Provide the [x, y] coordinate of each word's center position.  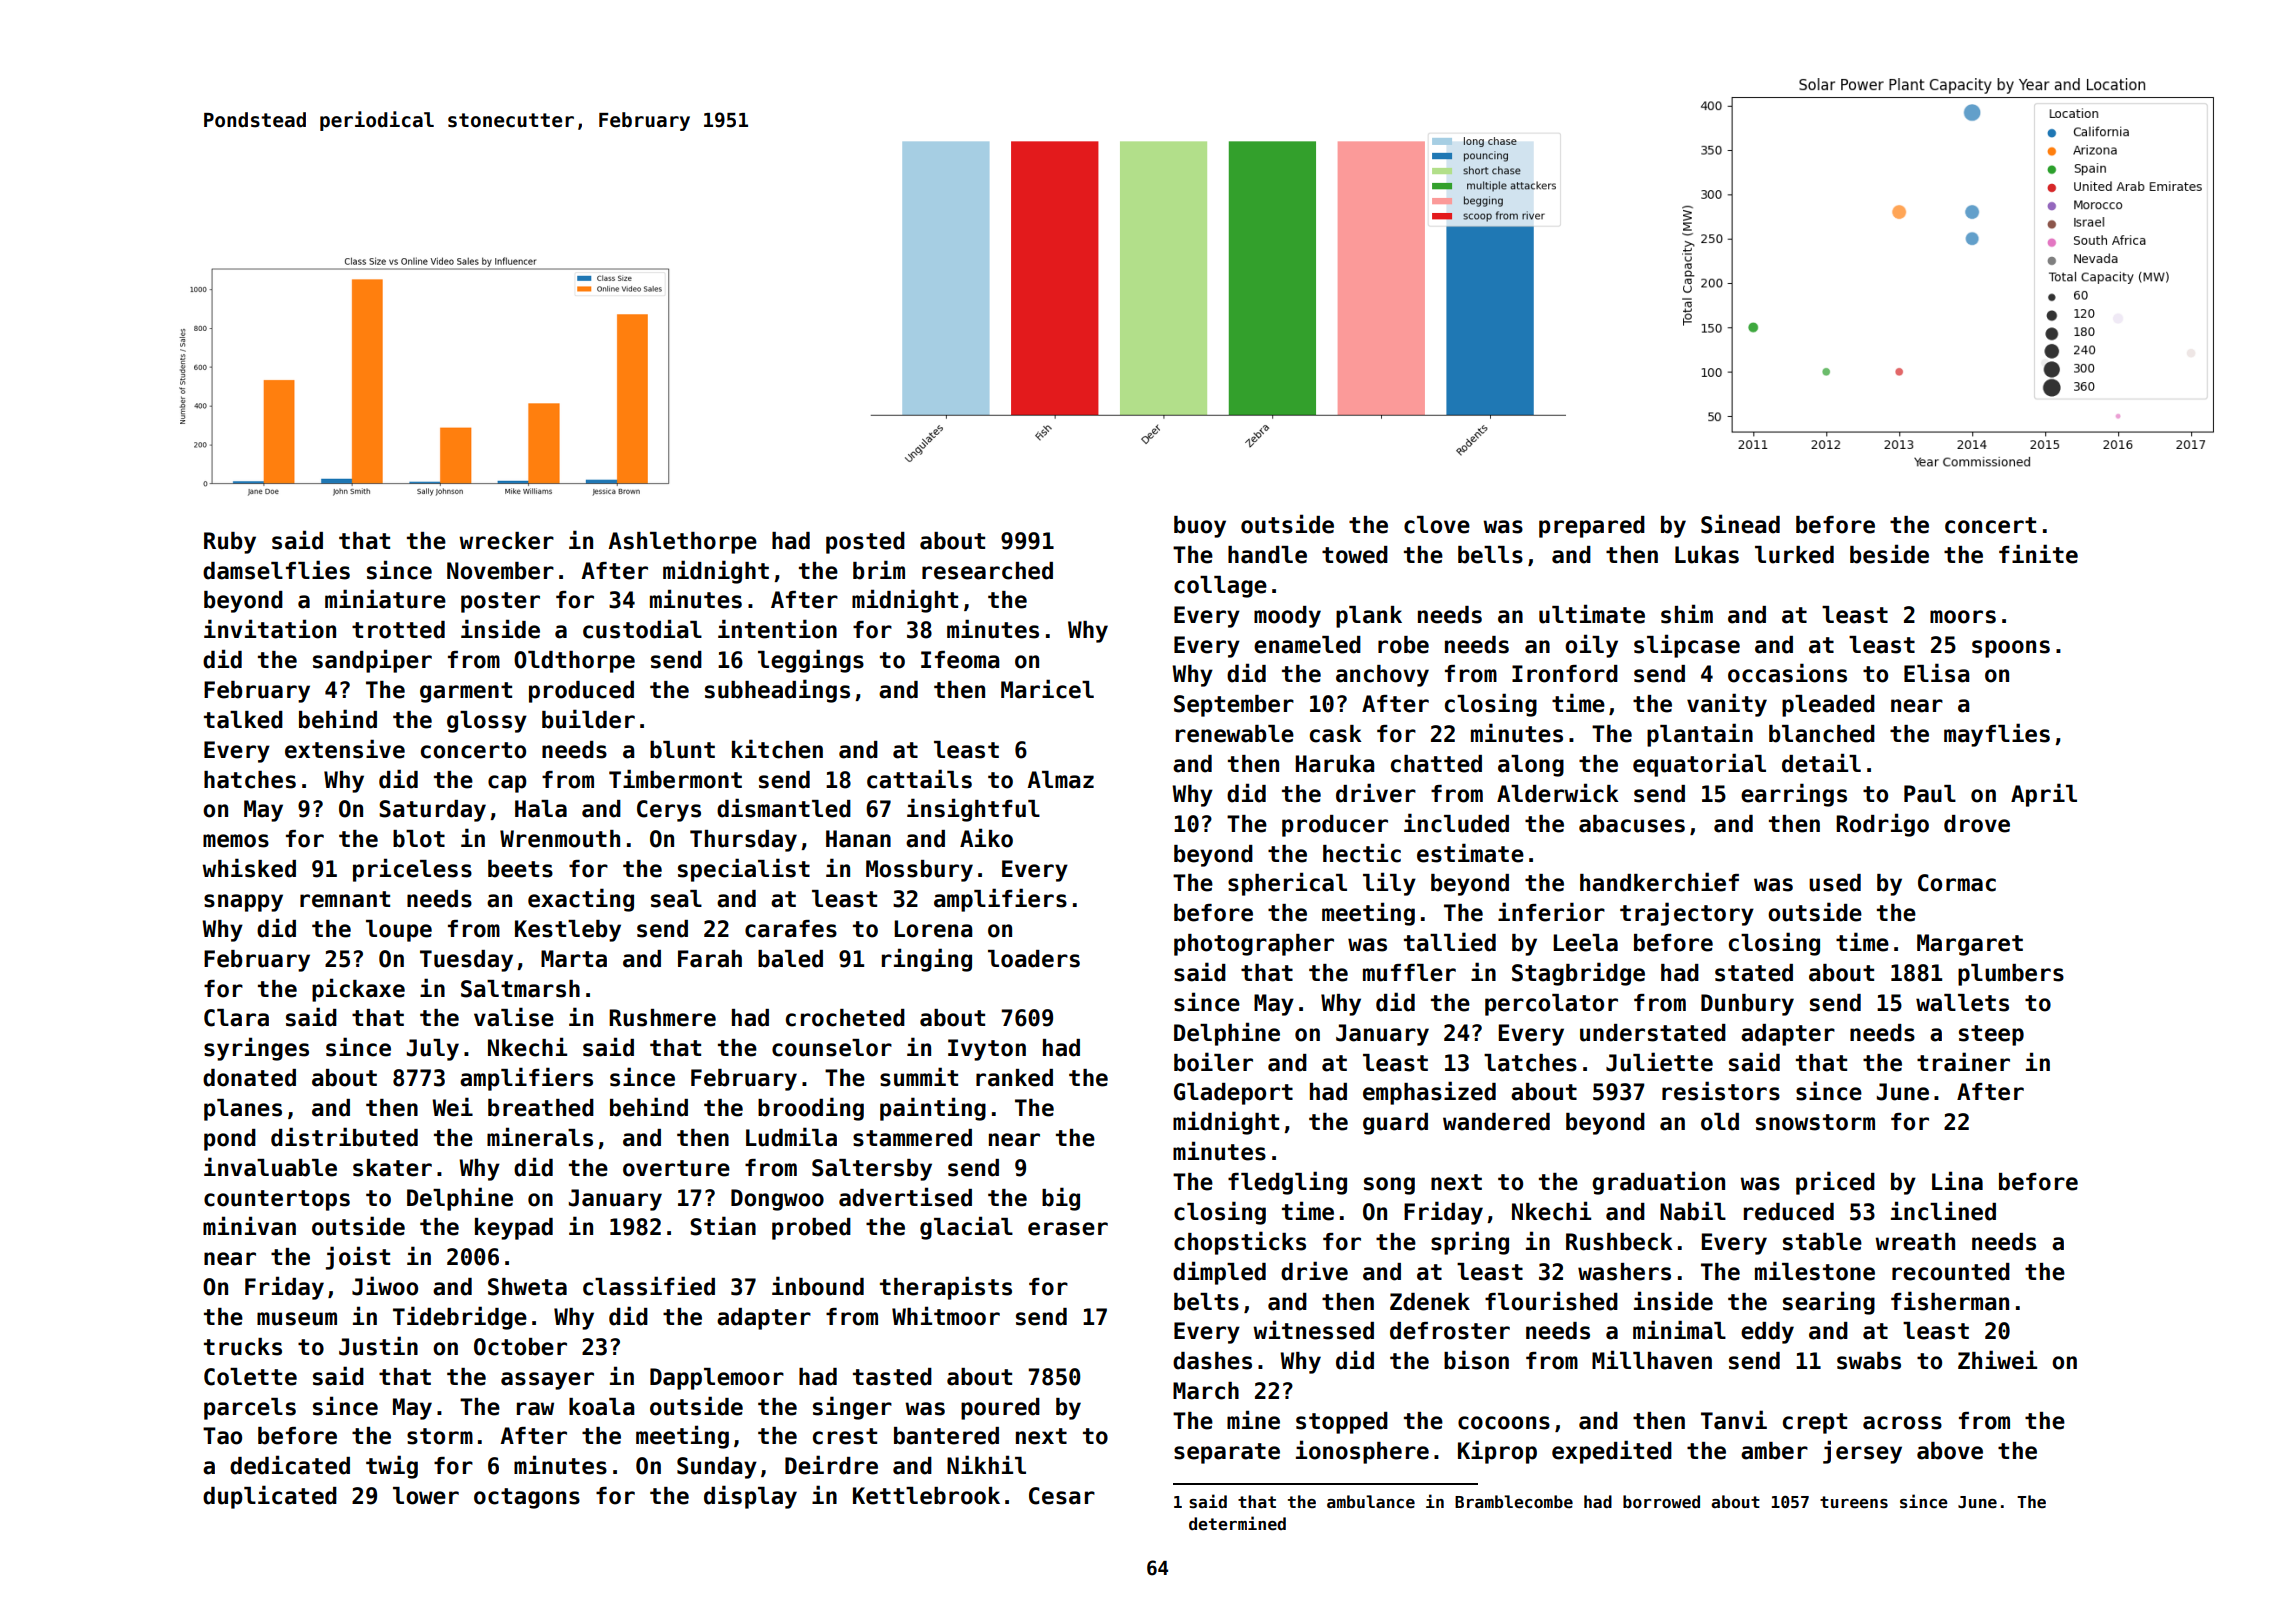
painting [933, 1109]
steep [1991, 1035]
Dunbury [1747, 1005]
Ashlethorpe [682, 543]
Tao [222, 1436]
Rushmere [662, 1018]
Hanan [858, 839]
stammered [912, 1138]
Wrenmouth [560, 839]
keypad [514, 1229]
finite [2038, 554]
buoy [1200, 527]
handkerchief [1659, 882]
